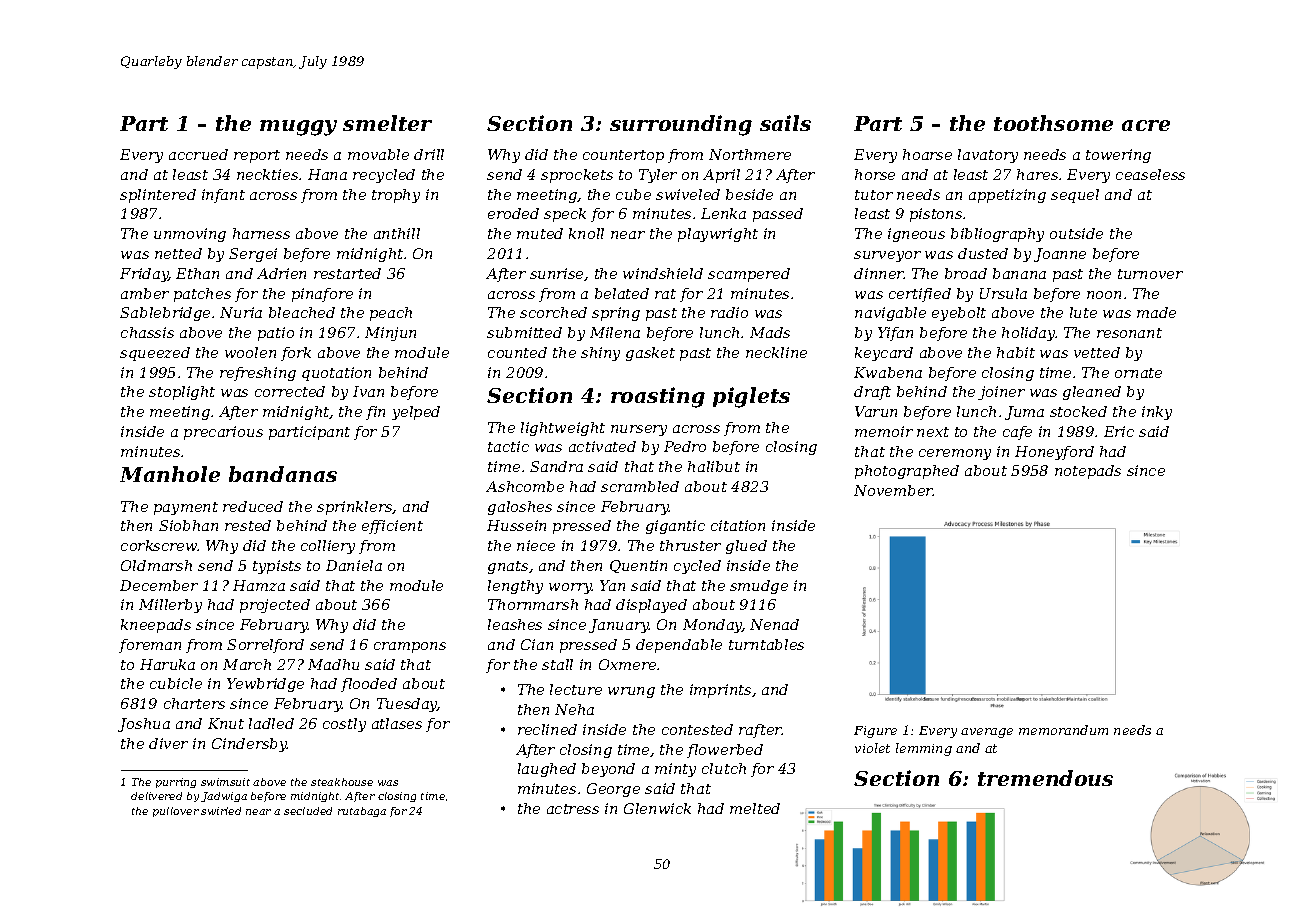  What do you see at coordinates (774, 624) in the document?
I see `Nenad` at bounding box center [774, 624].
